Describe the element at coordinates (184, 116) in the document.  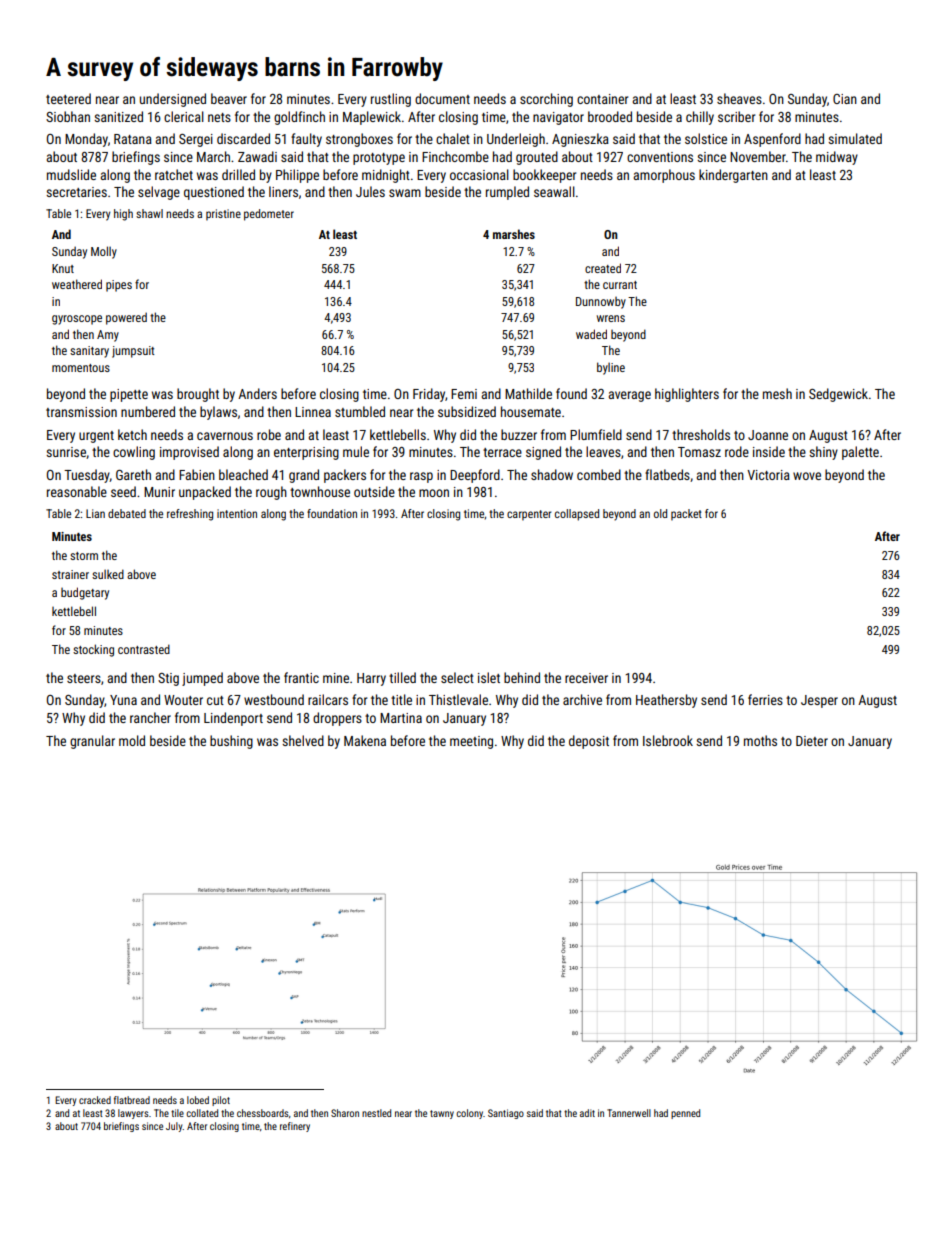
I see `clerical` at that location.
